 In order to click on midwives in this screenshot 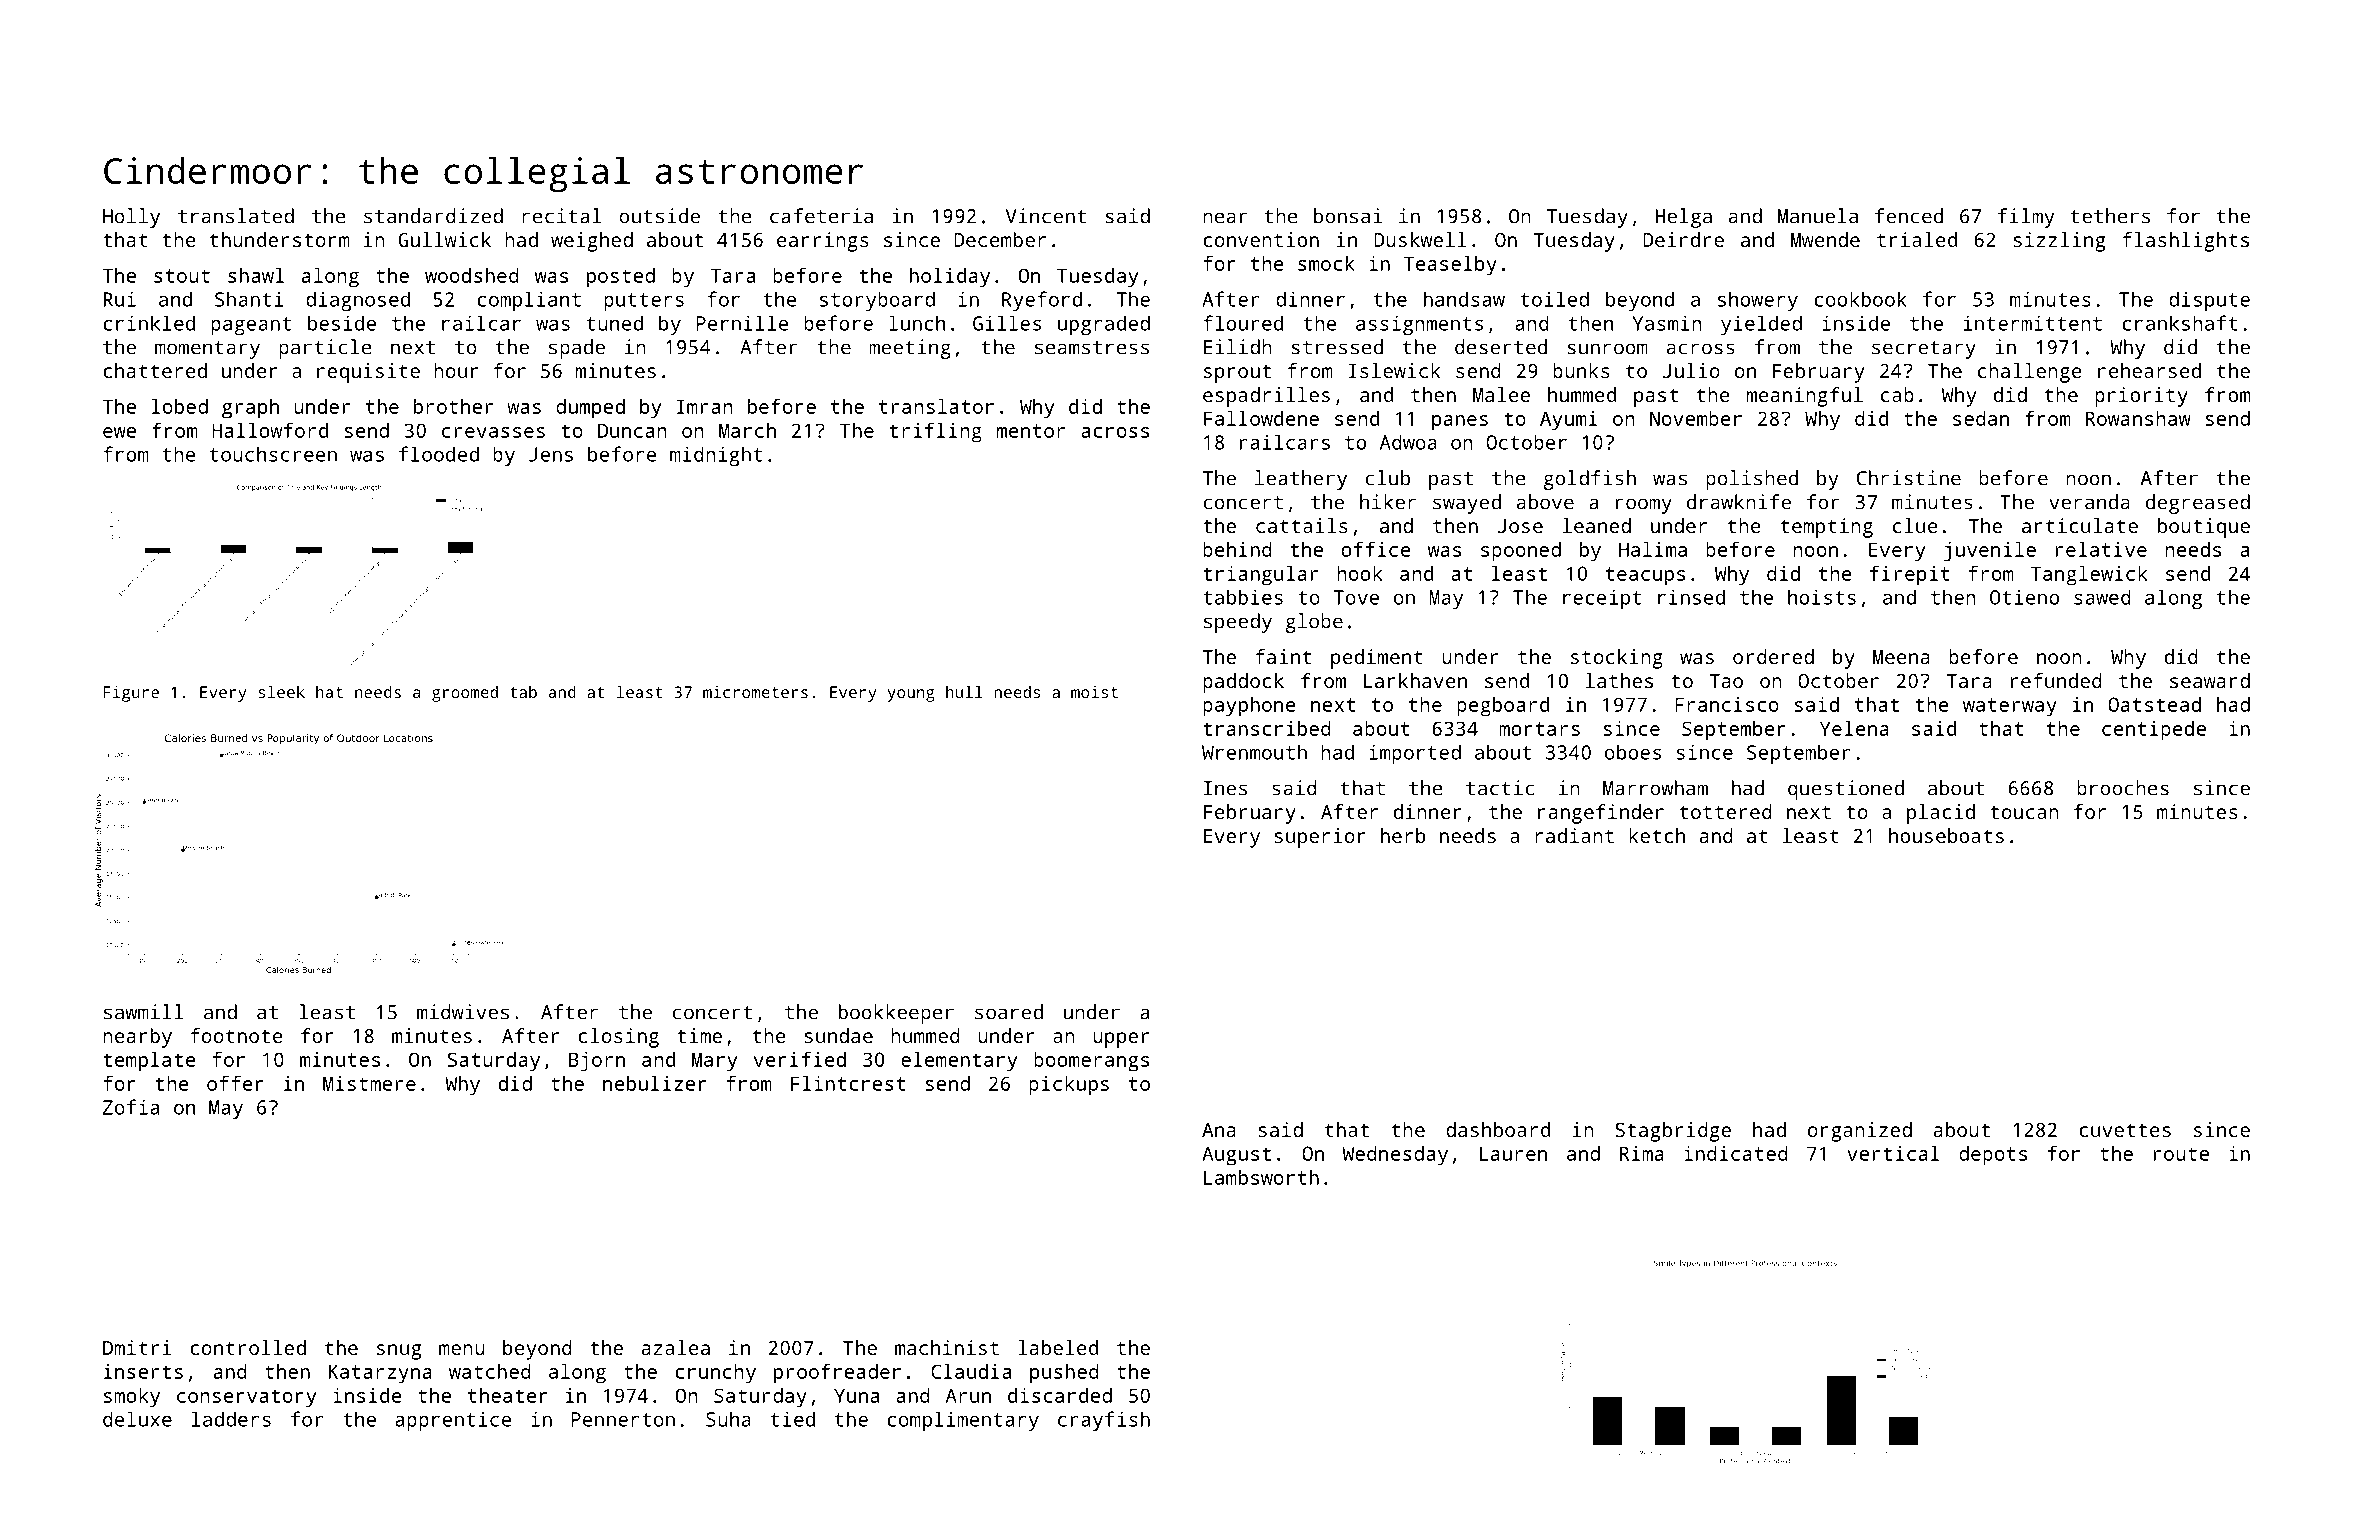, I will do `click(463, 1012)`.
